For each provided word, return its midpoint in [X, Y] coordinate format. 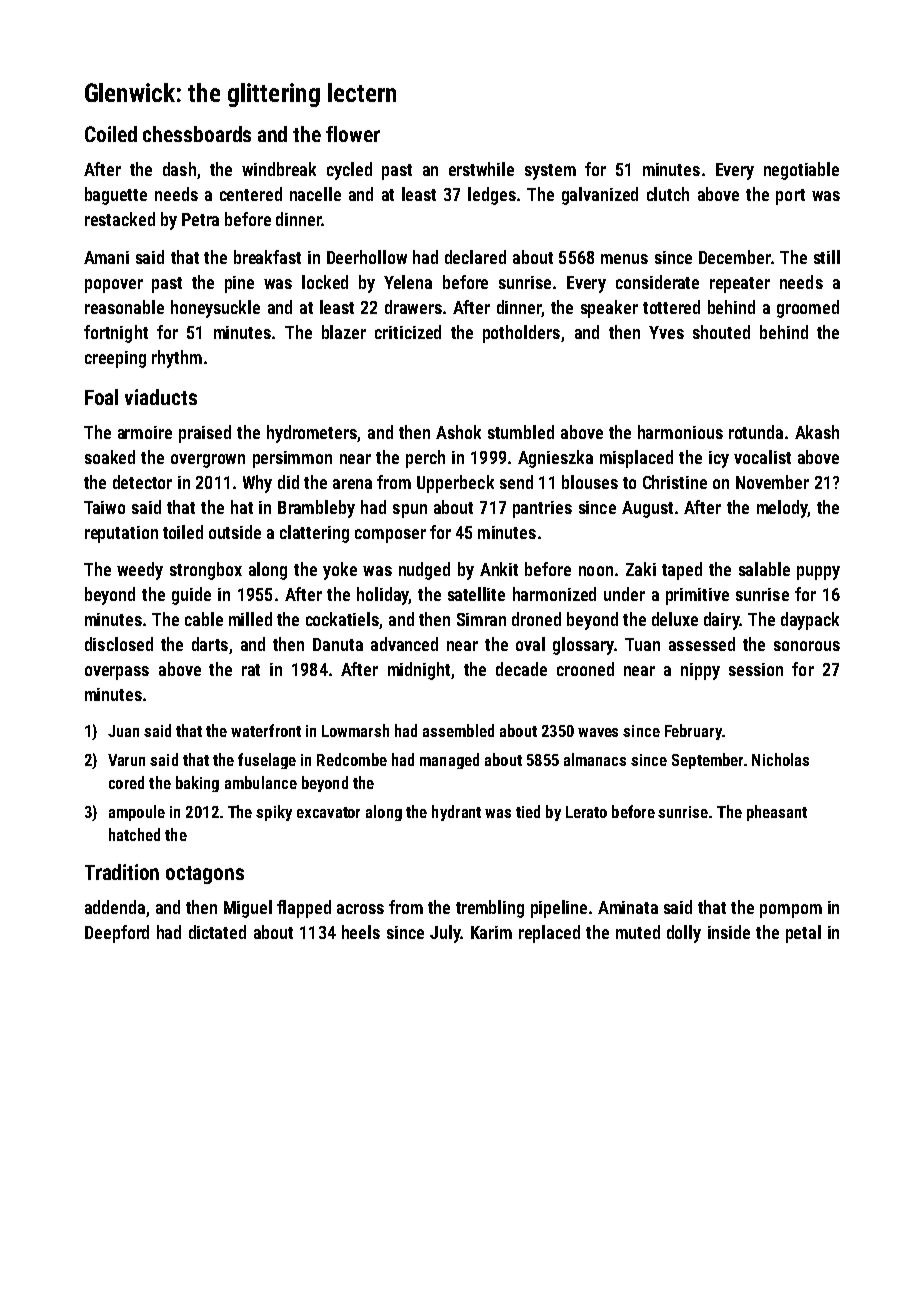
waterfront [266, 730]
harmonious [680, 432]
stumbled [521, 432]
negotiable [801, 171]
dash [179, 169]
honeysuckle [215, 309]
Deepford [117, 934]
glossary [583, 646]
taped [682, 571]
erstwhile [481, 169]
